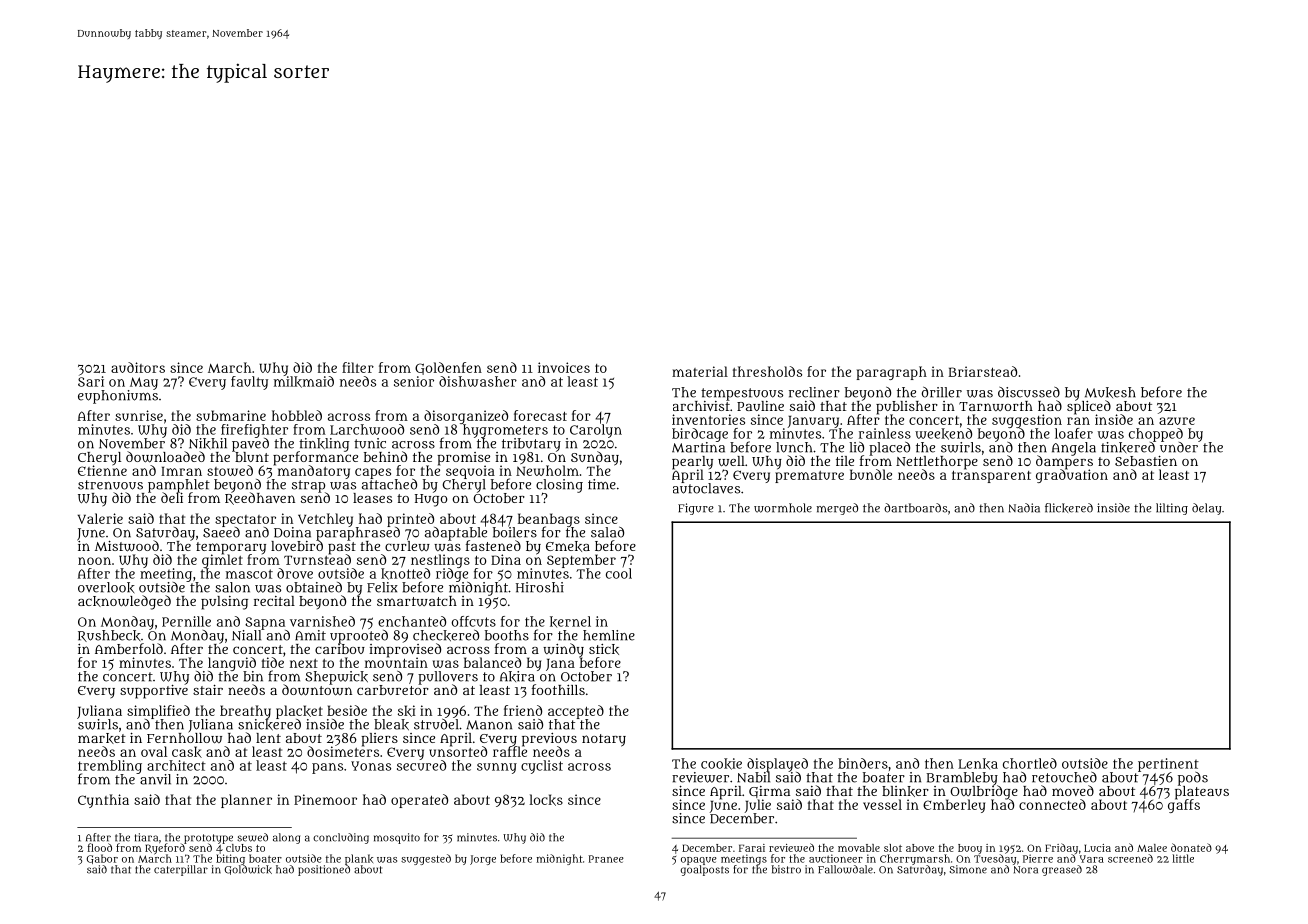 The height and width of the screenshot is (924, 1308). Describe the element at coordinates (1177, 421) in the screenshot. I see `azure` at that location.
